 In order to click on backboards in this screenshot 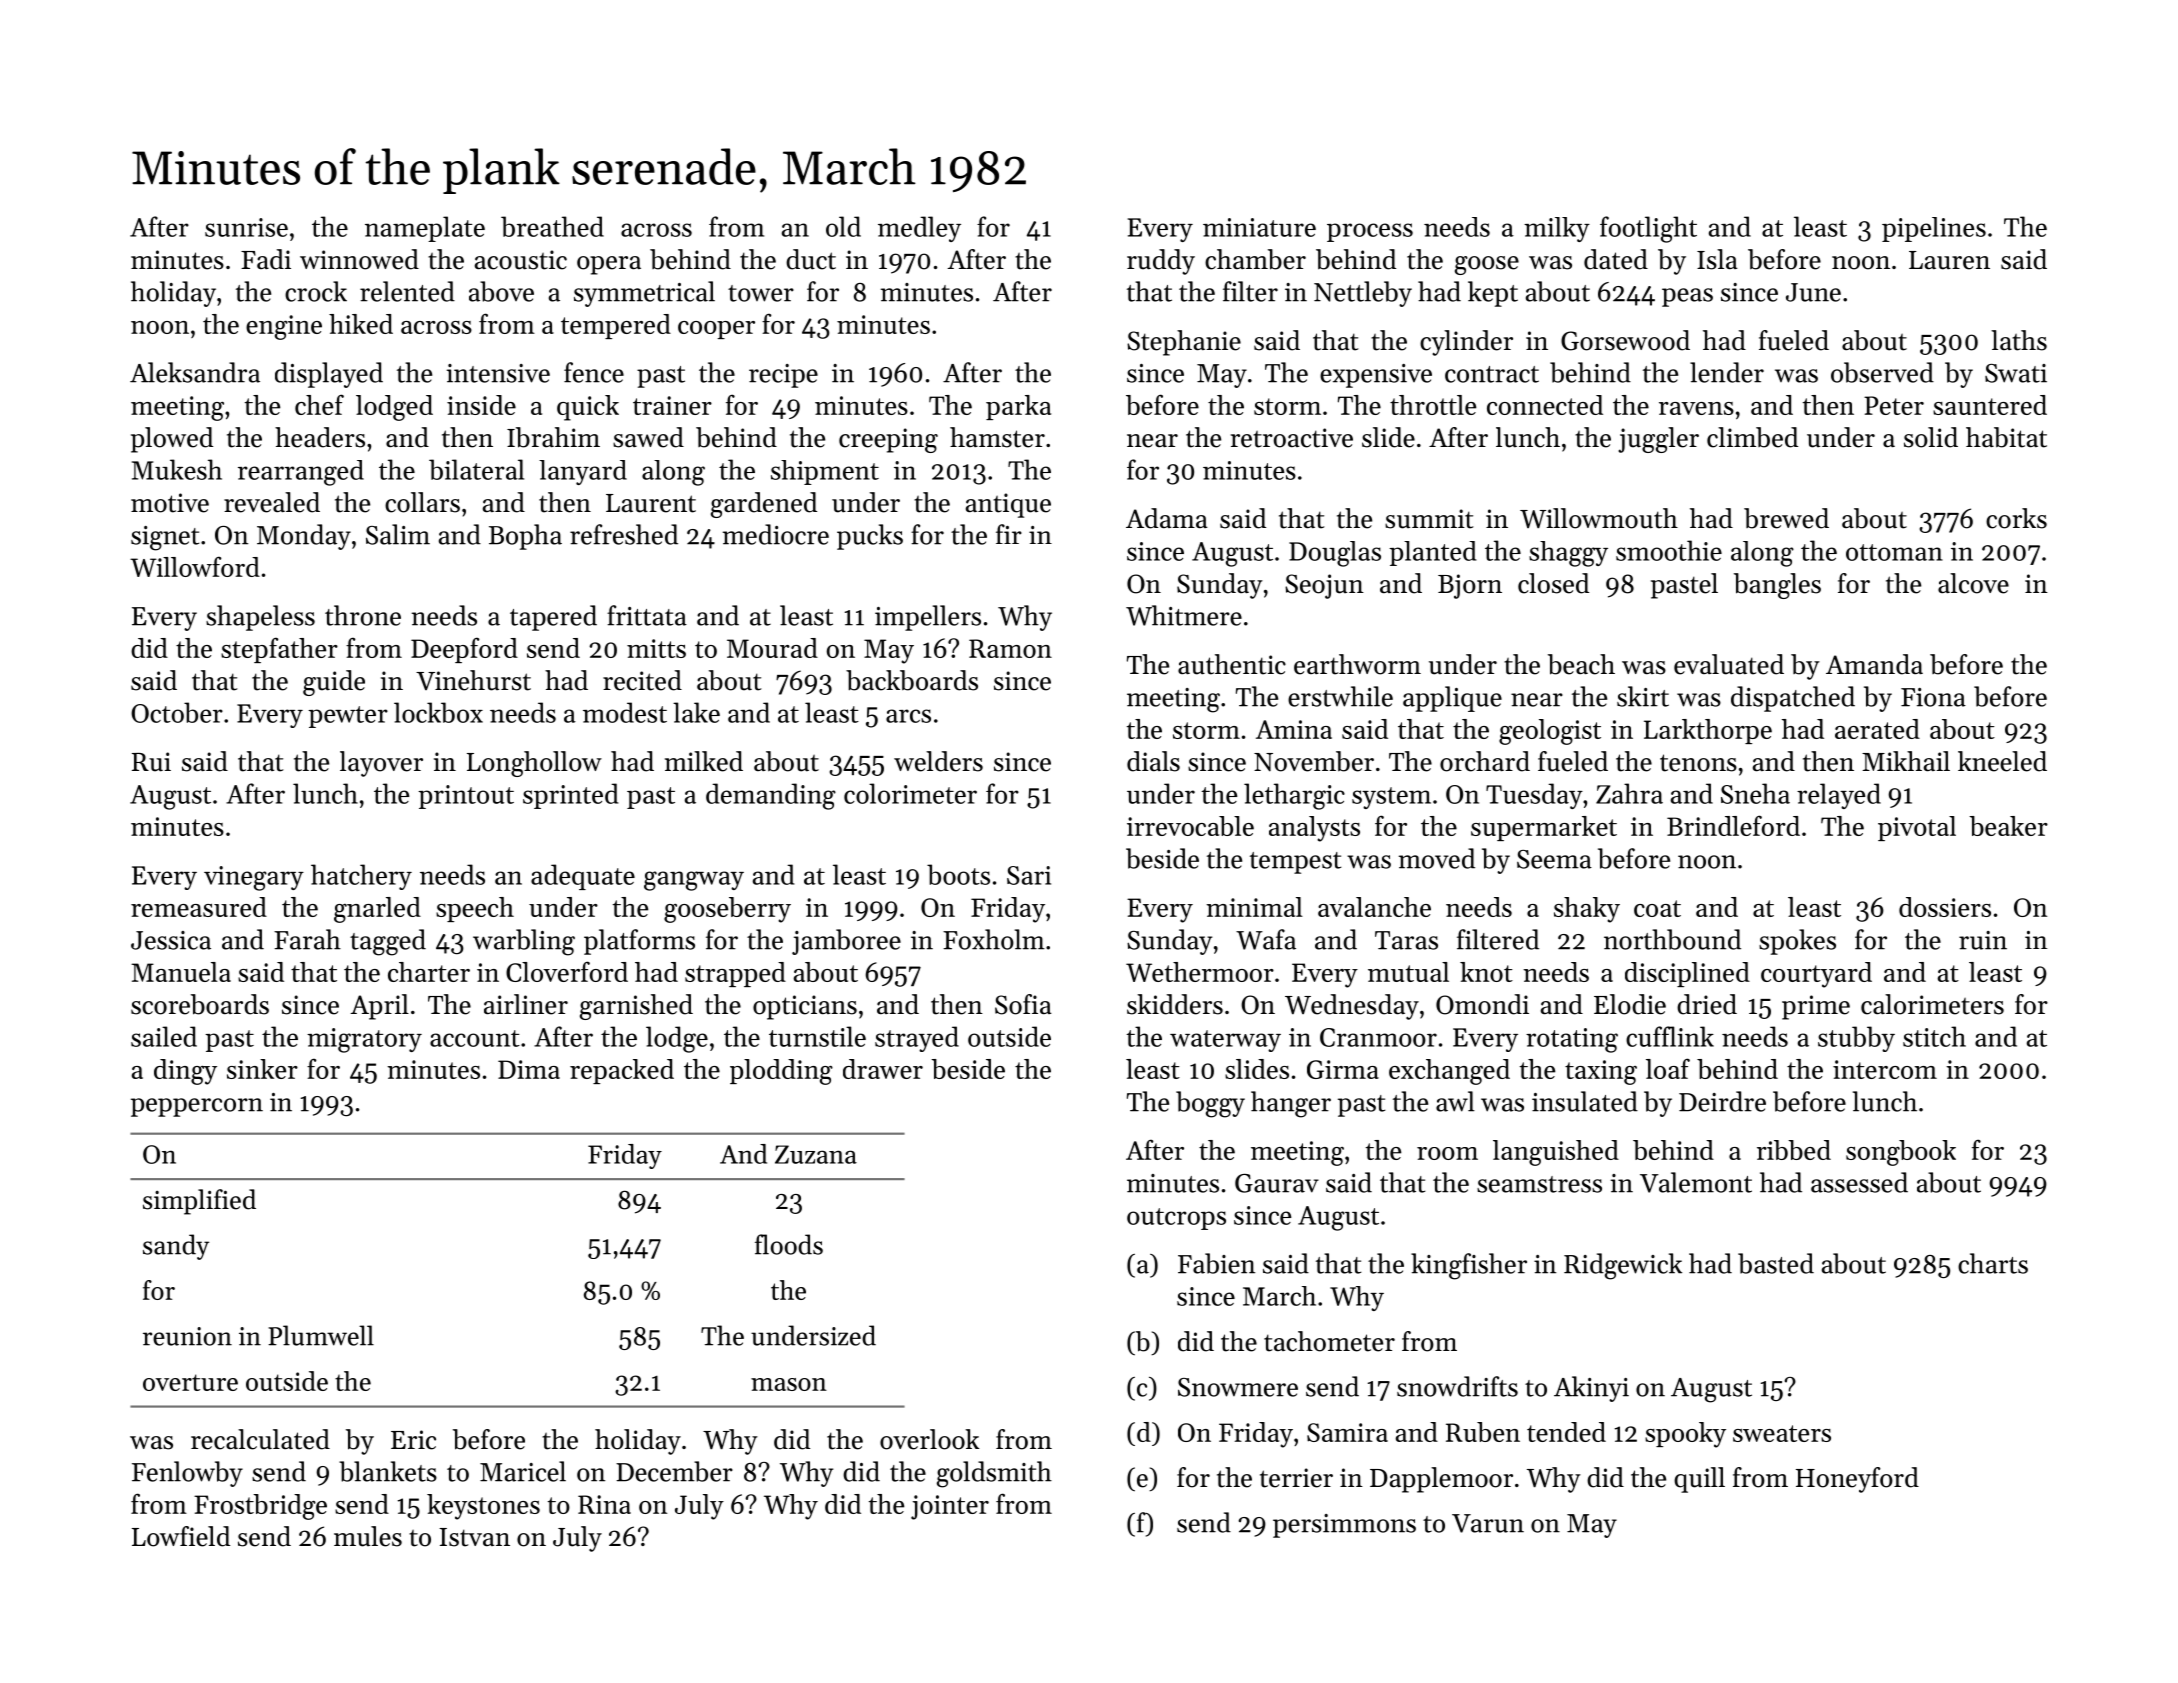, I will do `click(912, 680)`.
